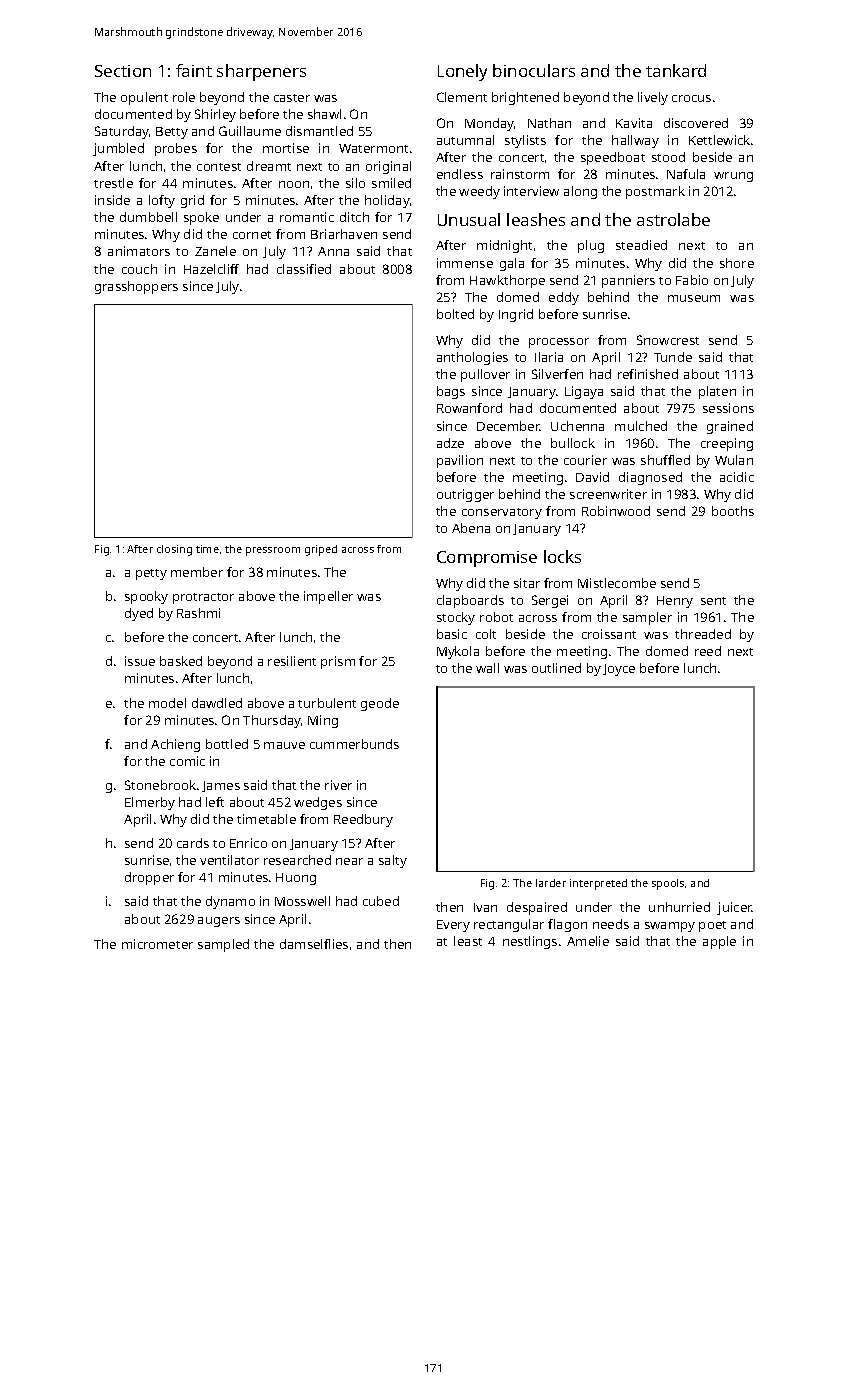 This screenshot has width=849, height=1400. What do you see at coordinates (485, 907) in the screenshot?
I see `Ivan` at bounding box center [485, 907].
